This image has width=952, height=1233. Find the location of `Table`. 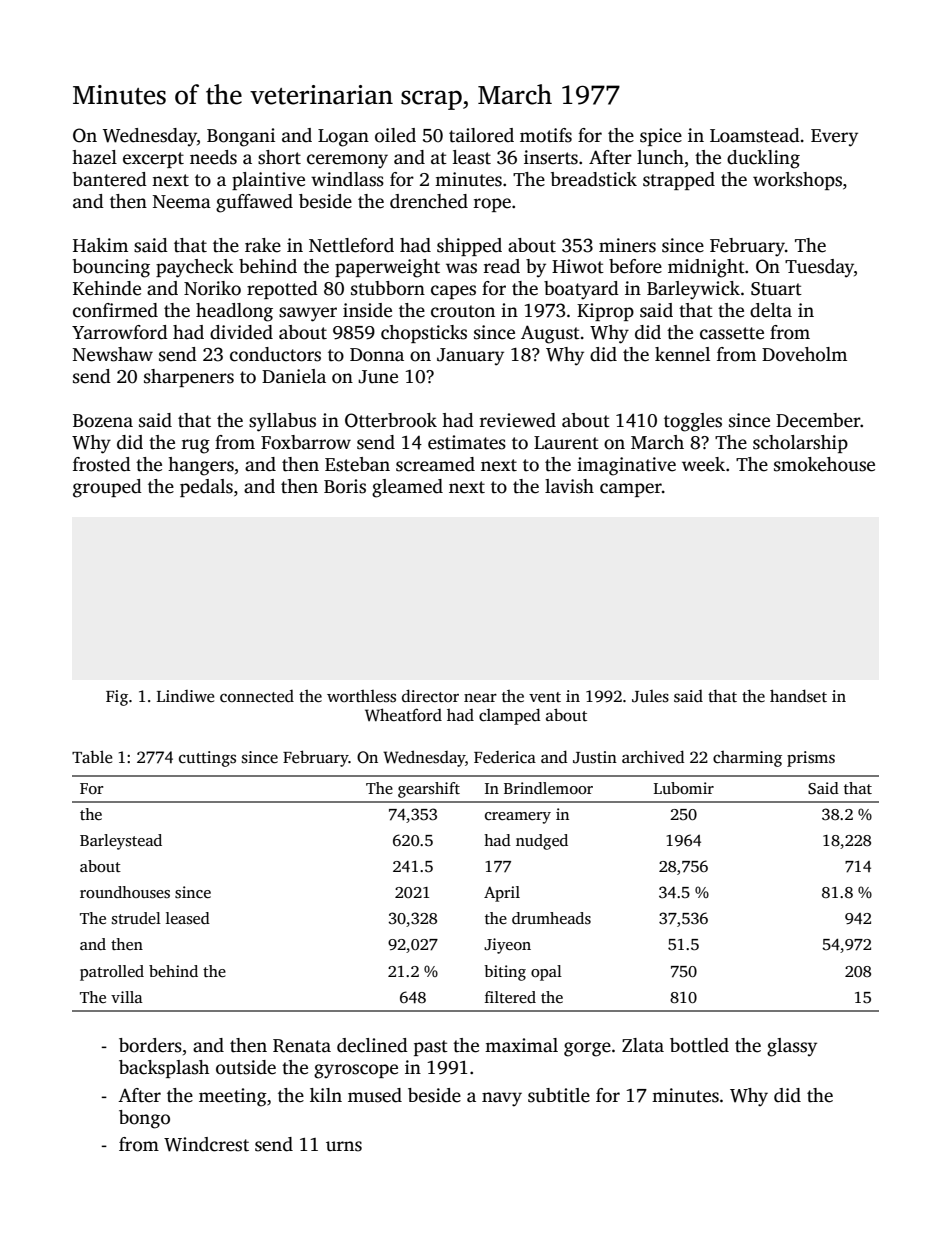

Table is located at coordinates (92, 756).
